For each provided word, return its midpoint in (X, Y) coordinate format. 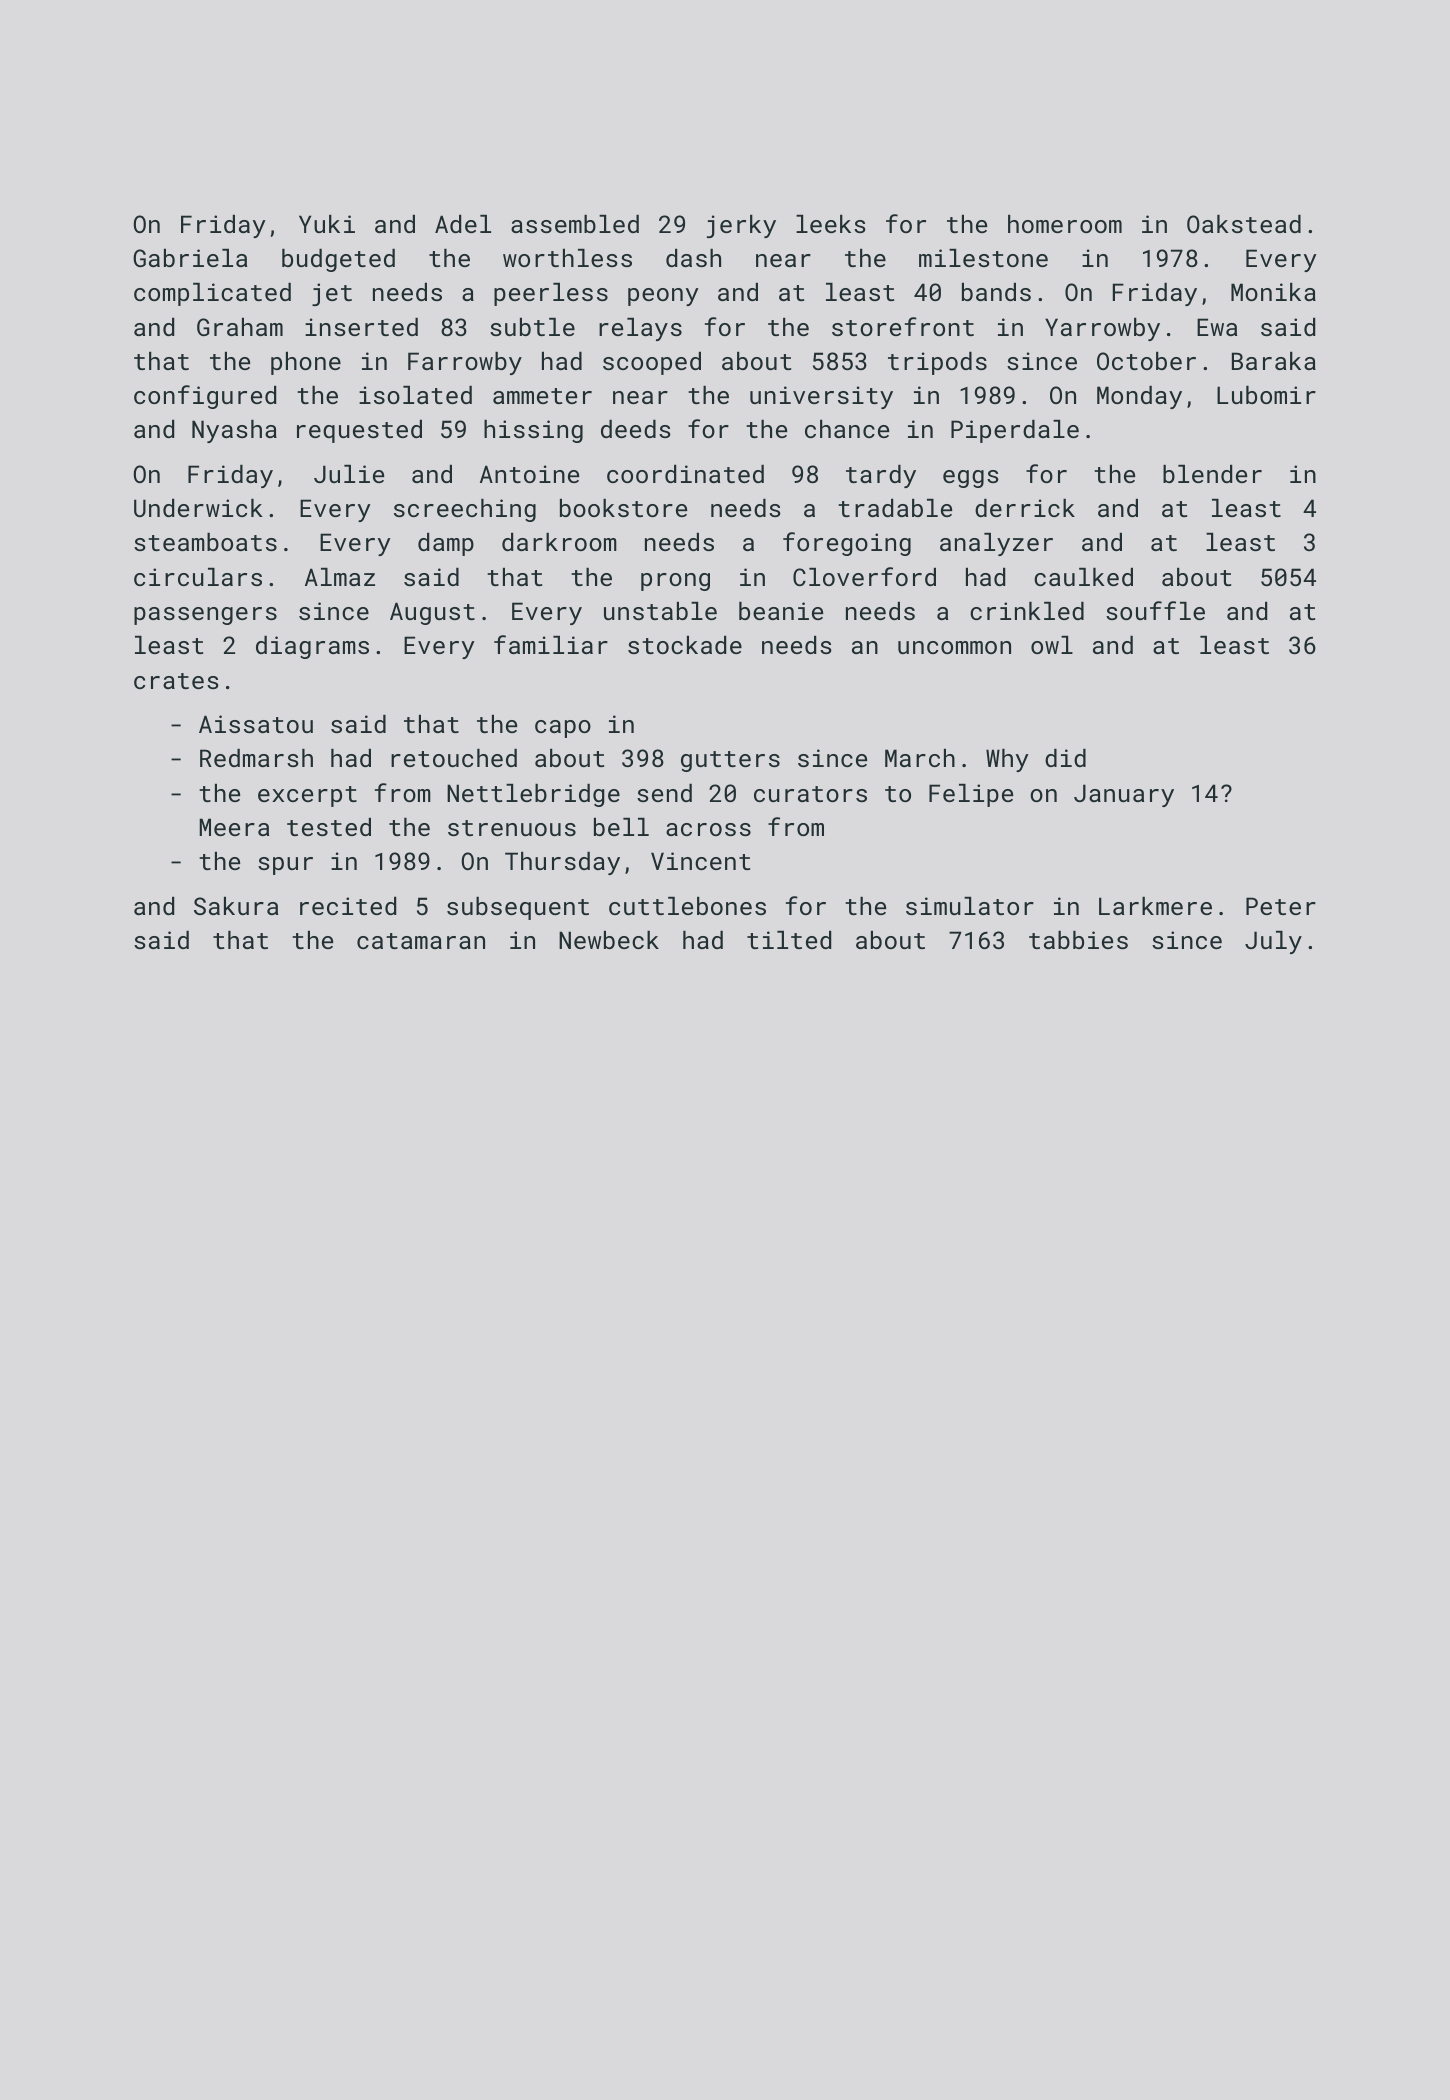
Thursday (562, 863)
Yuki (327, 224)
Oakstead (1244, 224)
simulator (970, 906)
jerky (741, 226)
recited (348, 906)
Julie (349, 474)
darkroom (559, 542)
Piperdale (1015, 431)
